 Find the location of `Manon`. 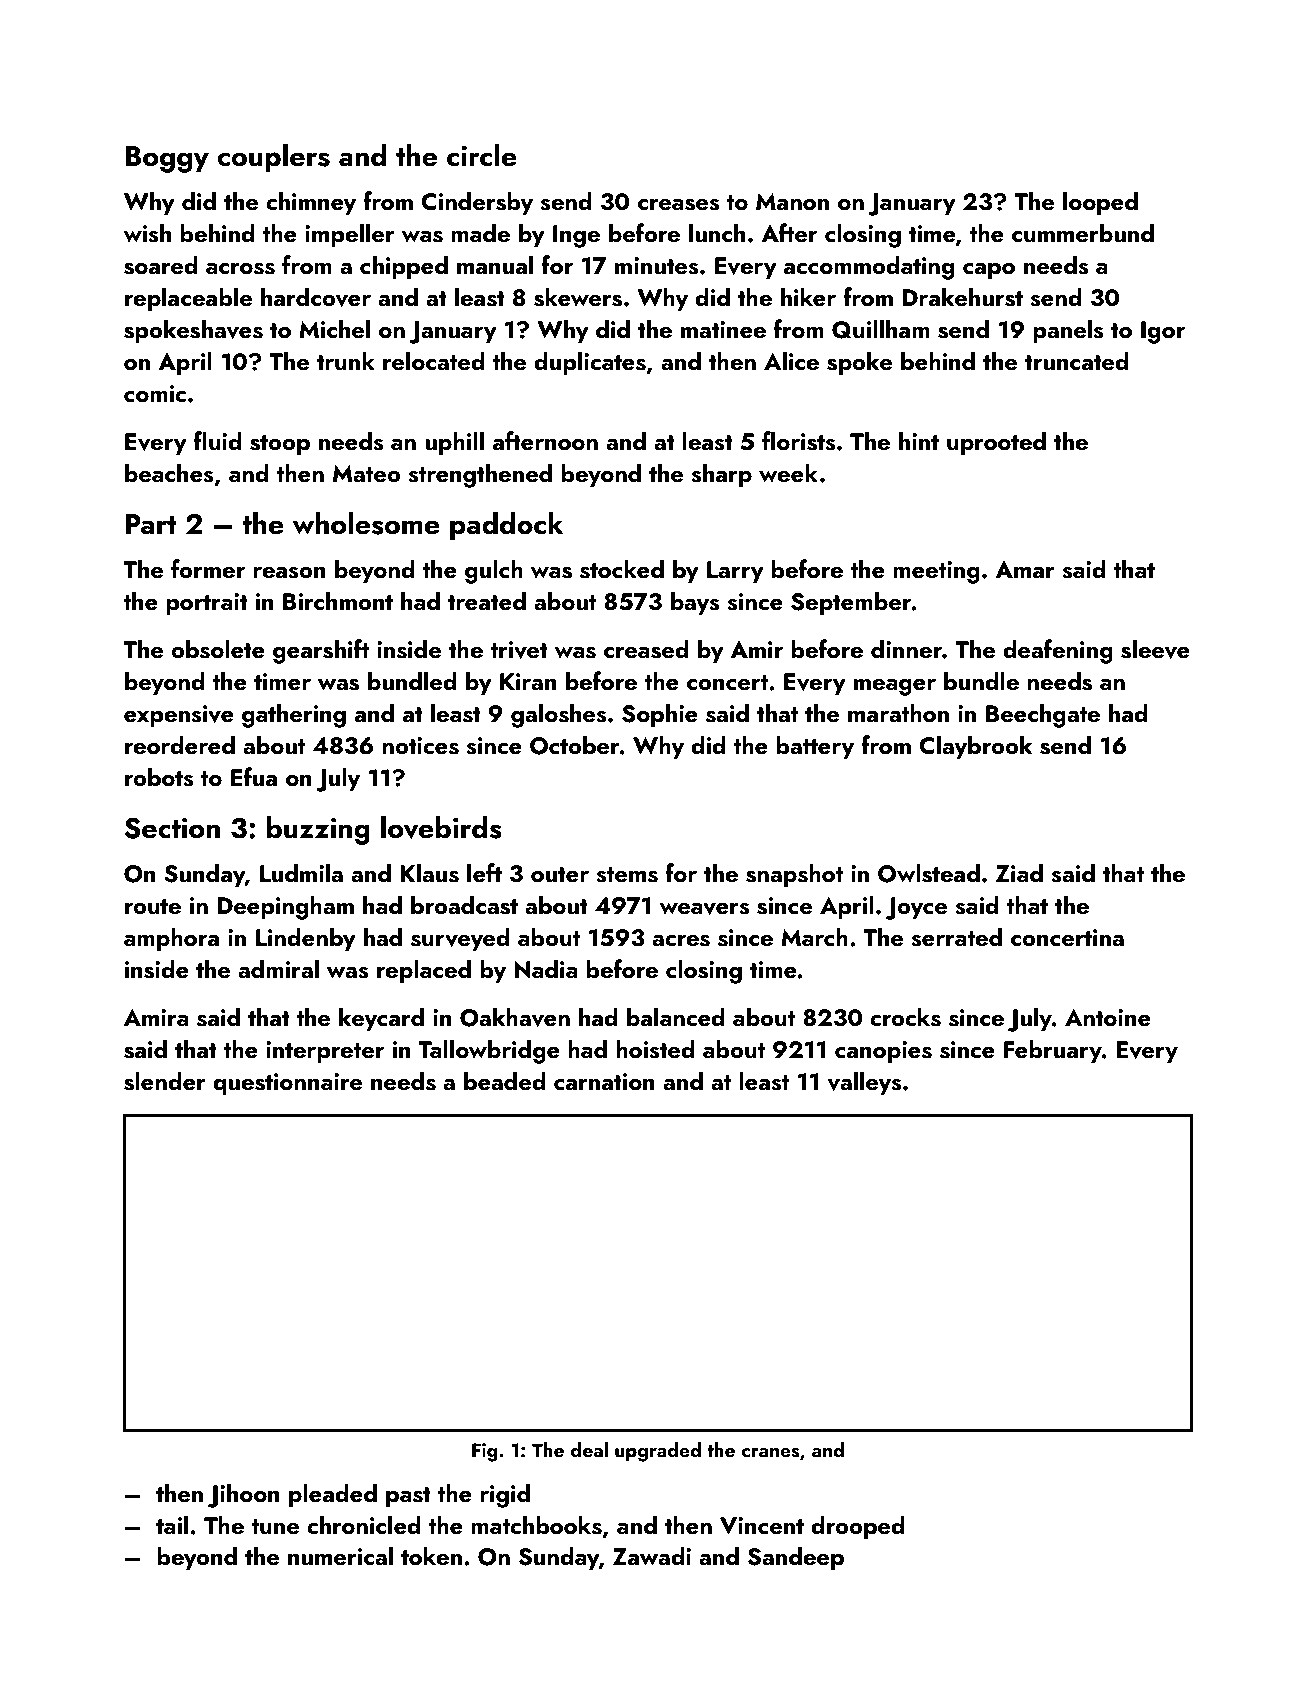

Manon is located at coordinates (792, 201).
